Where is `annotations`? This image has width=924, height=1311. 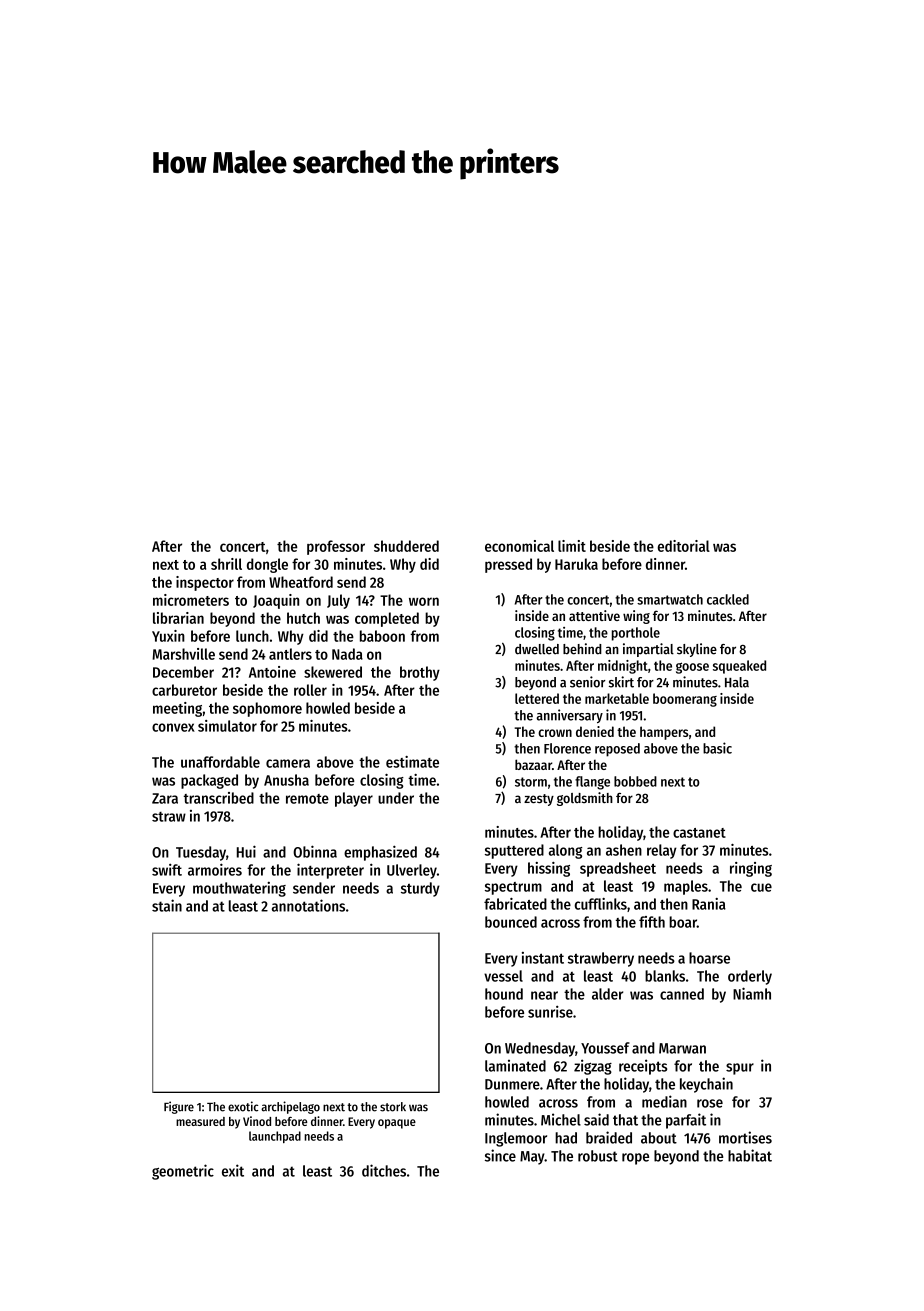
annotations is located at coordinates (308, 905).
